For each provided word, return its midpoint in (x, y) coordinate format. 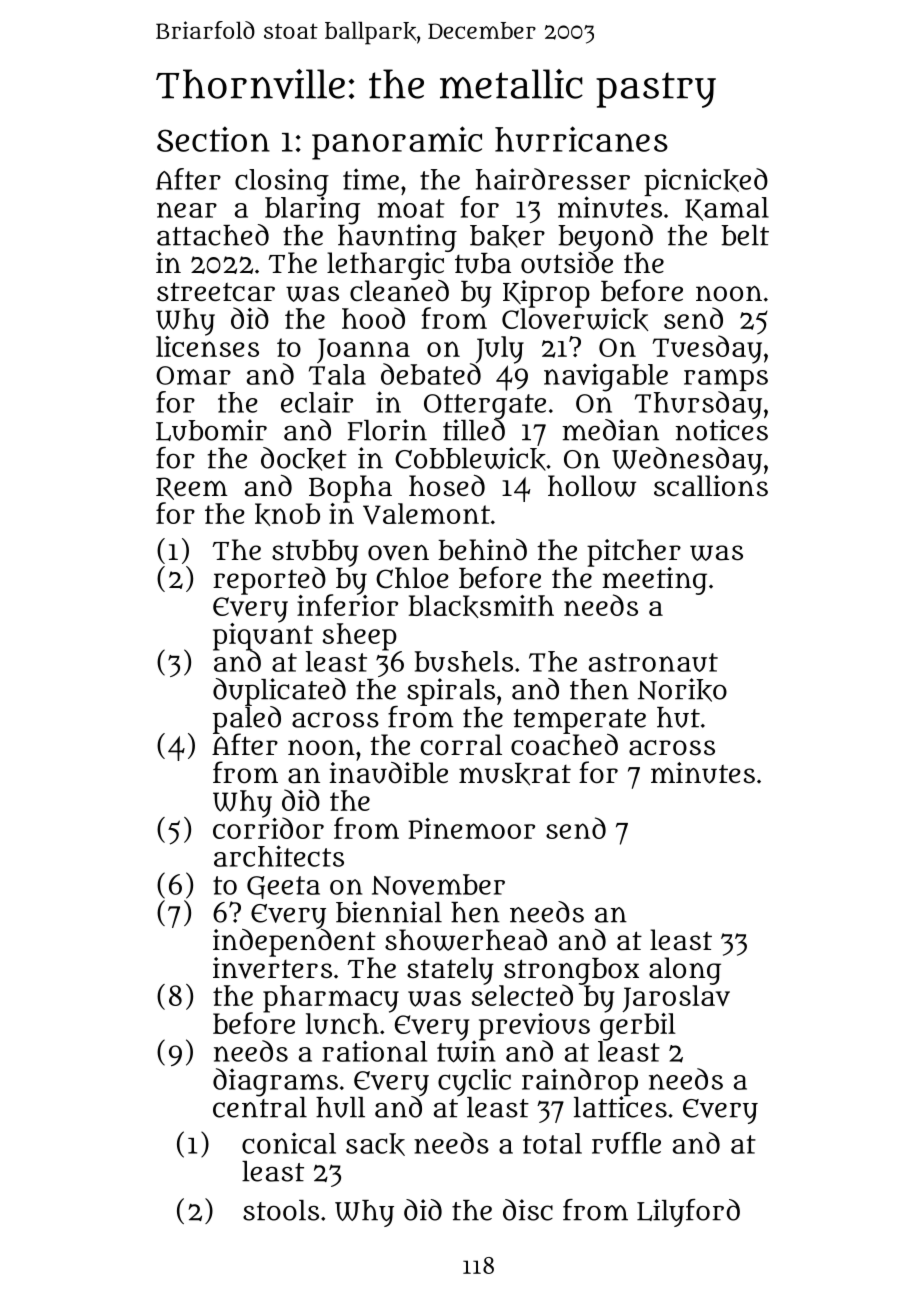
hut (678, 717)
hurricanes (581, 139)
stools (281, 1210)
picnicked (706, 182)
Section (213, 139)
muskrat (515, 774)
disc (528, 1210)
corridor (268, 828)
